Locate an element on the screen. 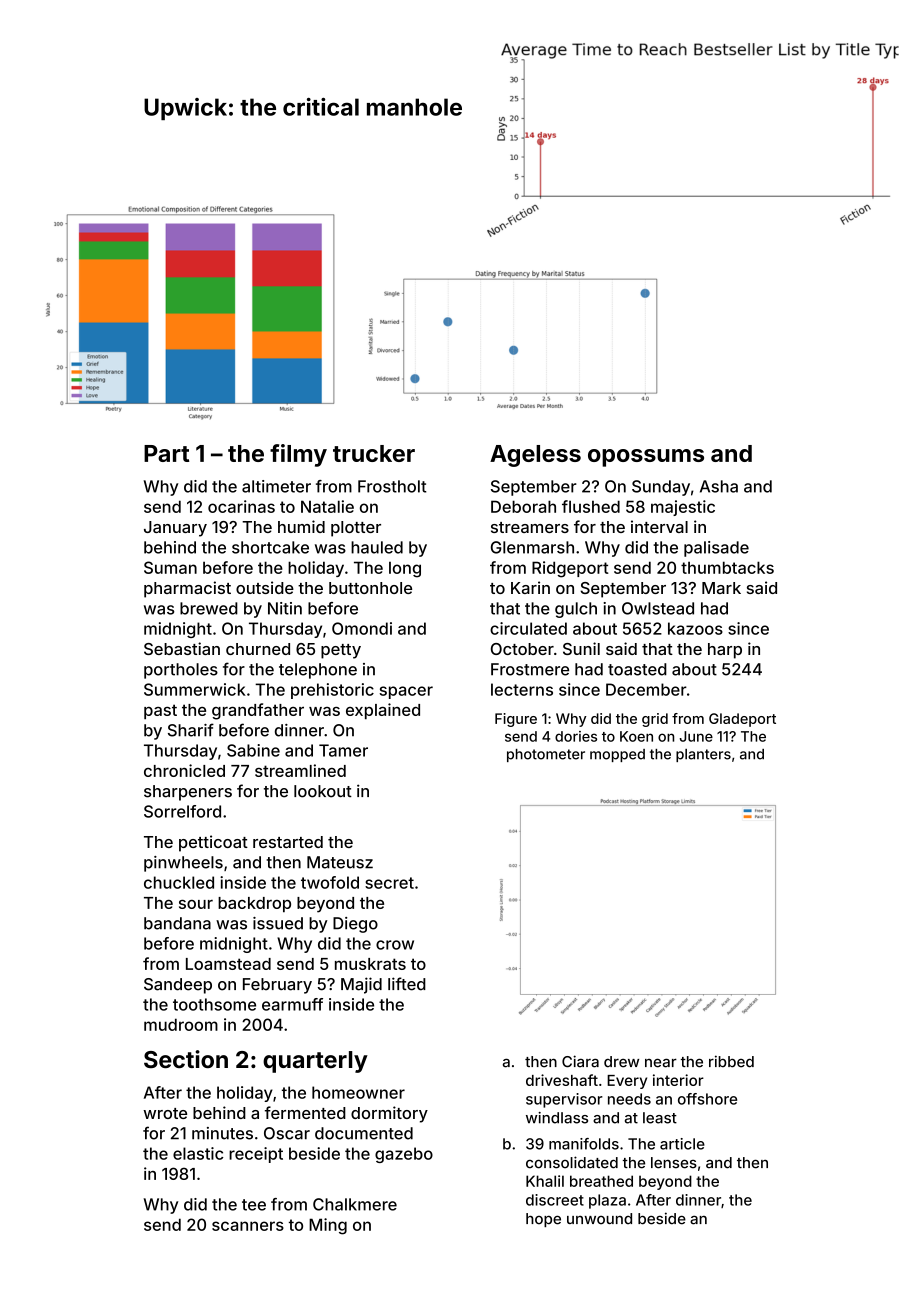 Image resolution: width=924 pixels, height=1311 pixels. gulch is located at coordinates (576, 610).
